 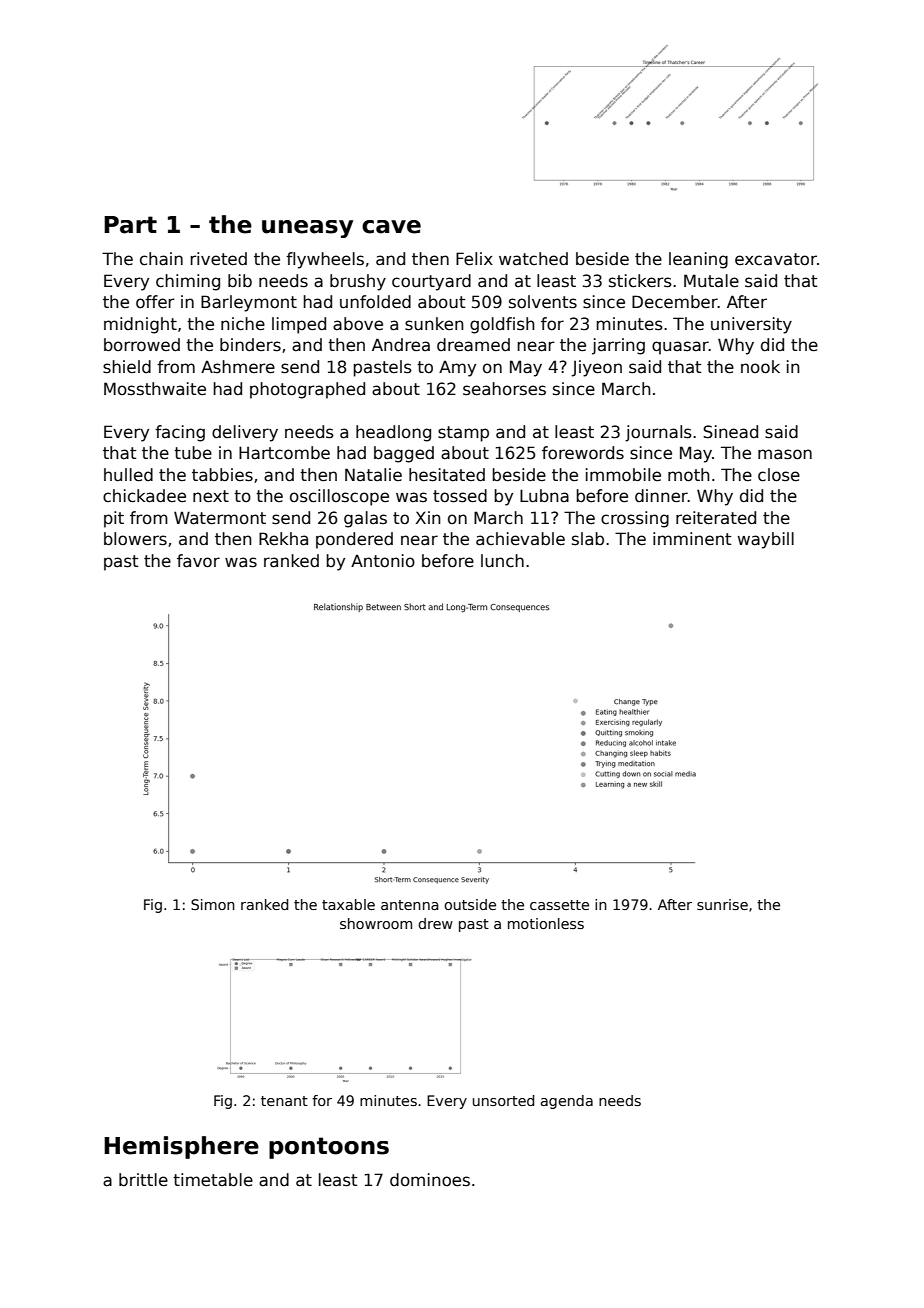 What do you see at coordinates (409, 905) in the screenshot?
I see `antenna` at bounding box center [409, 905].
